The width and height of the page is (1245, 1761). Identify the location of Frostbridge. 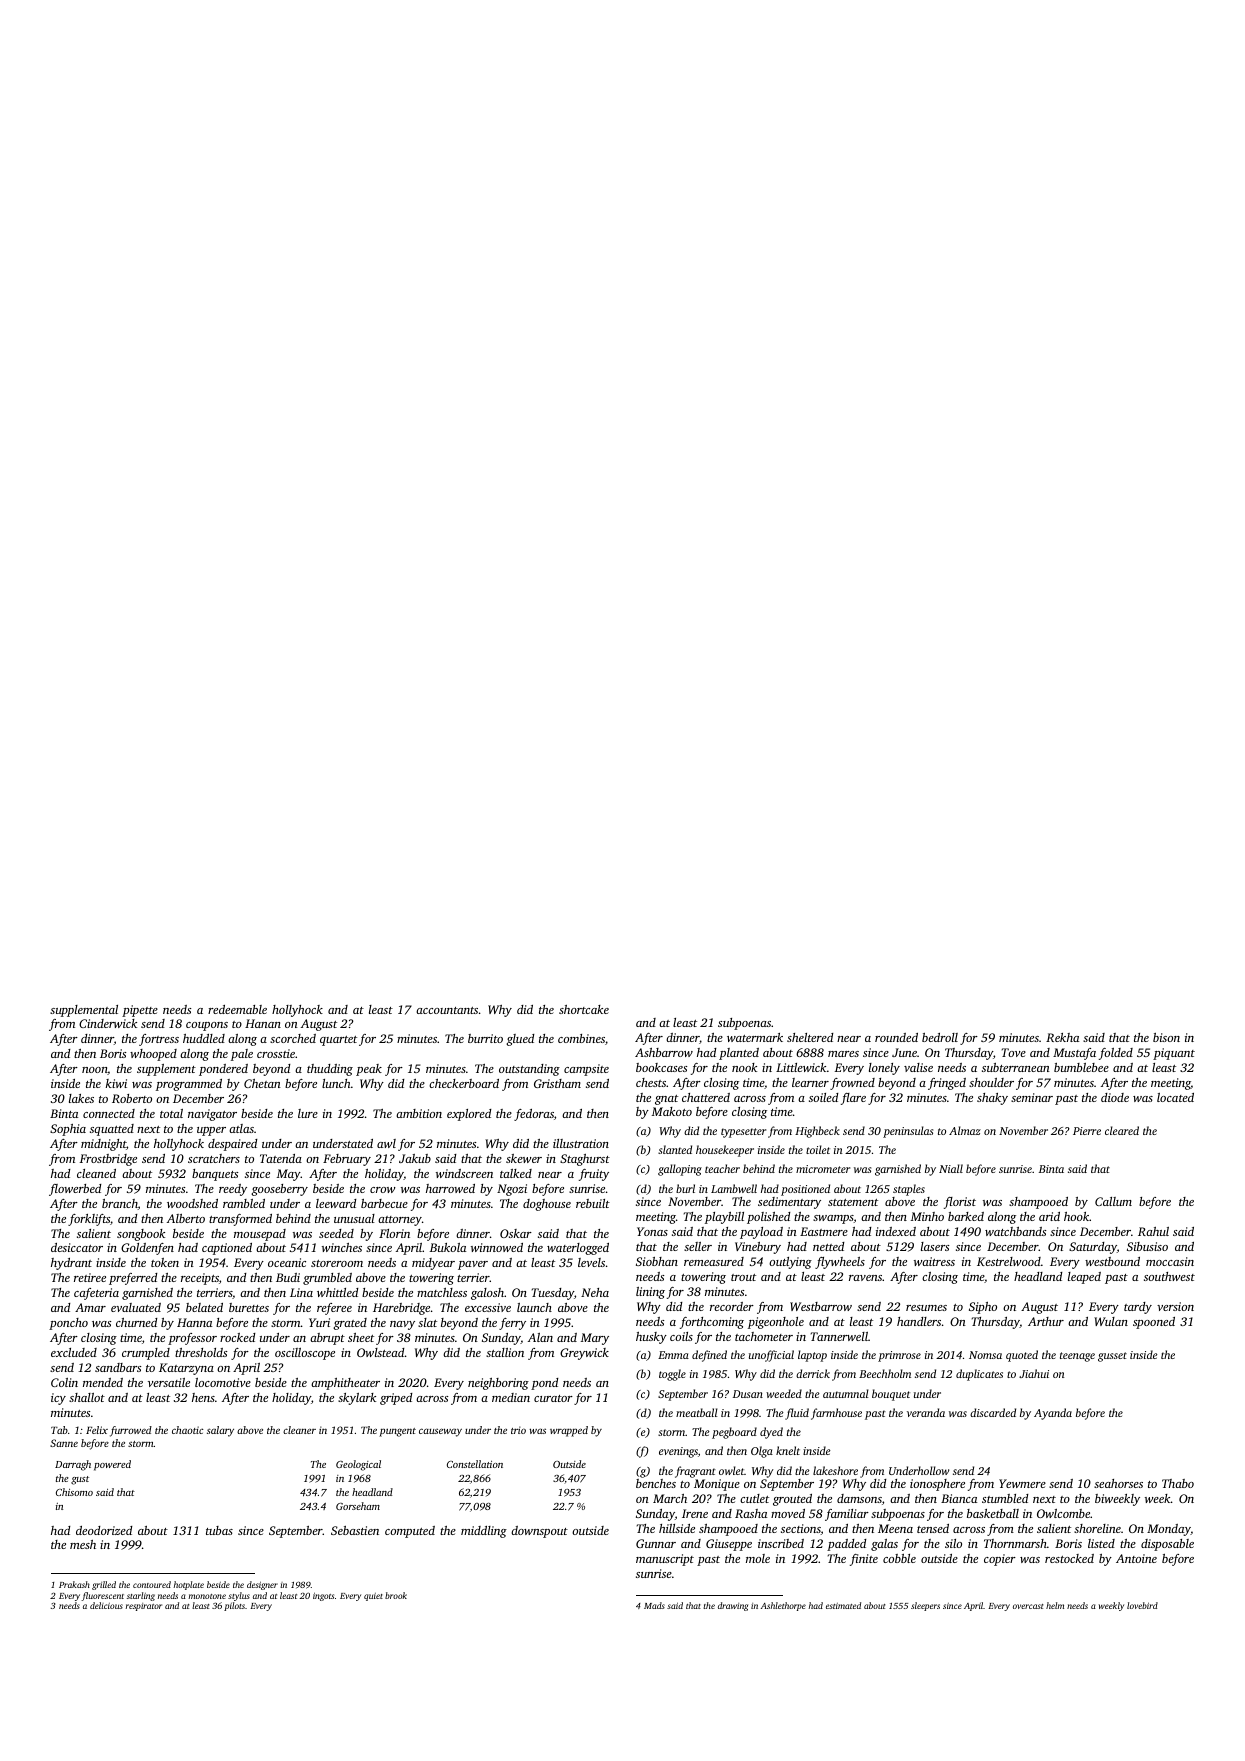
(108, 1160).
